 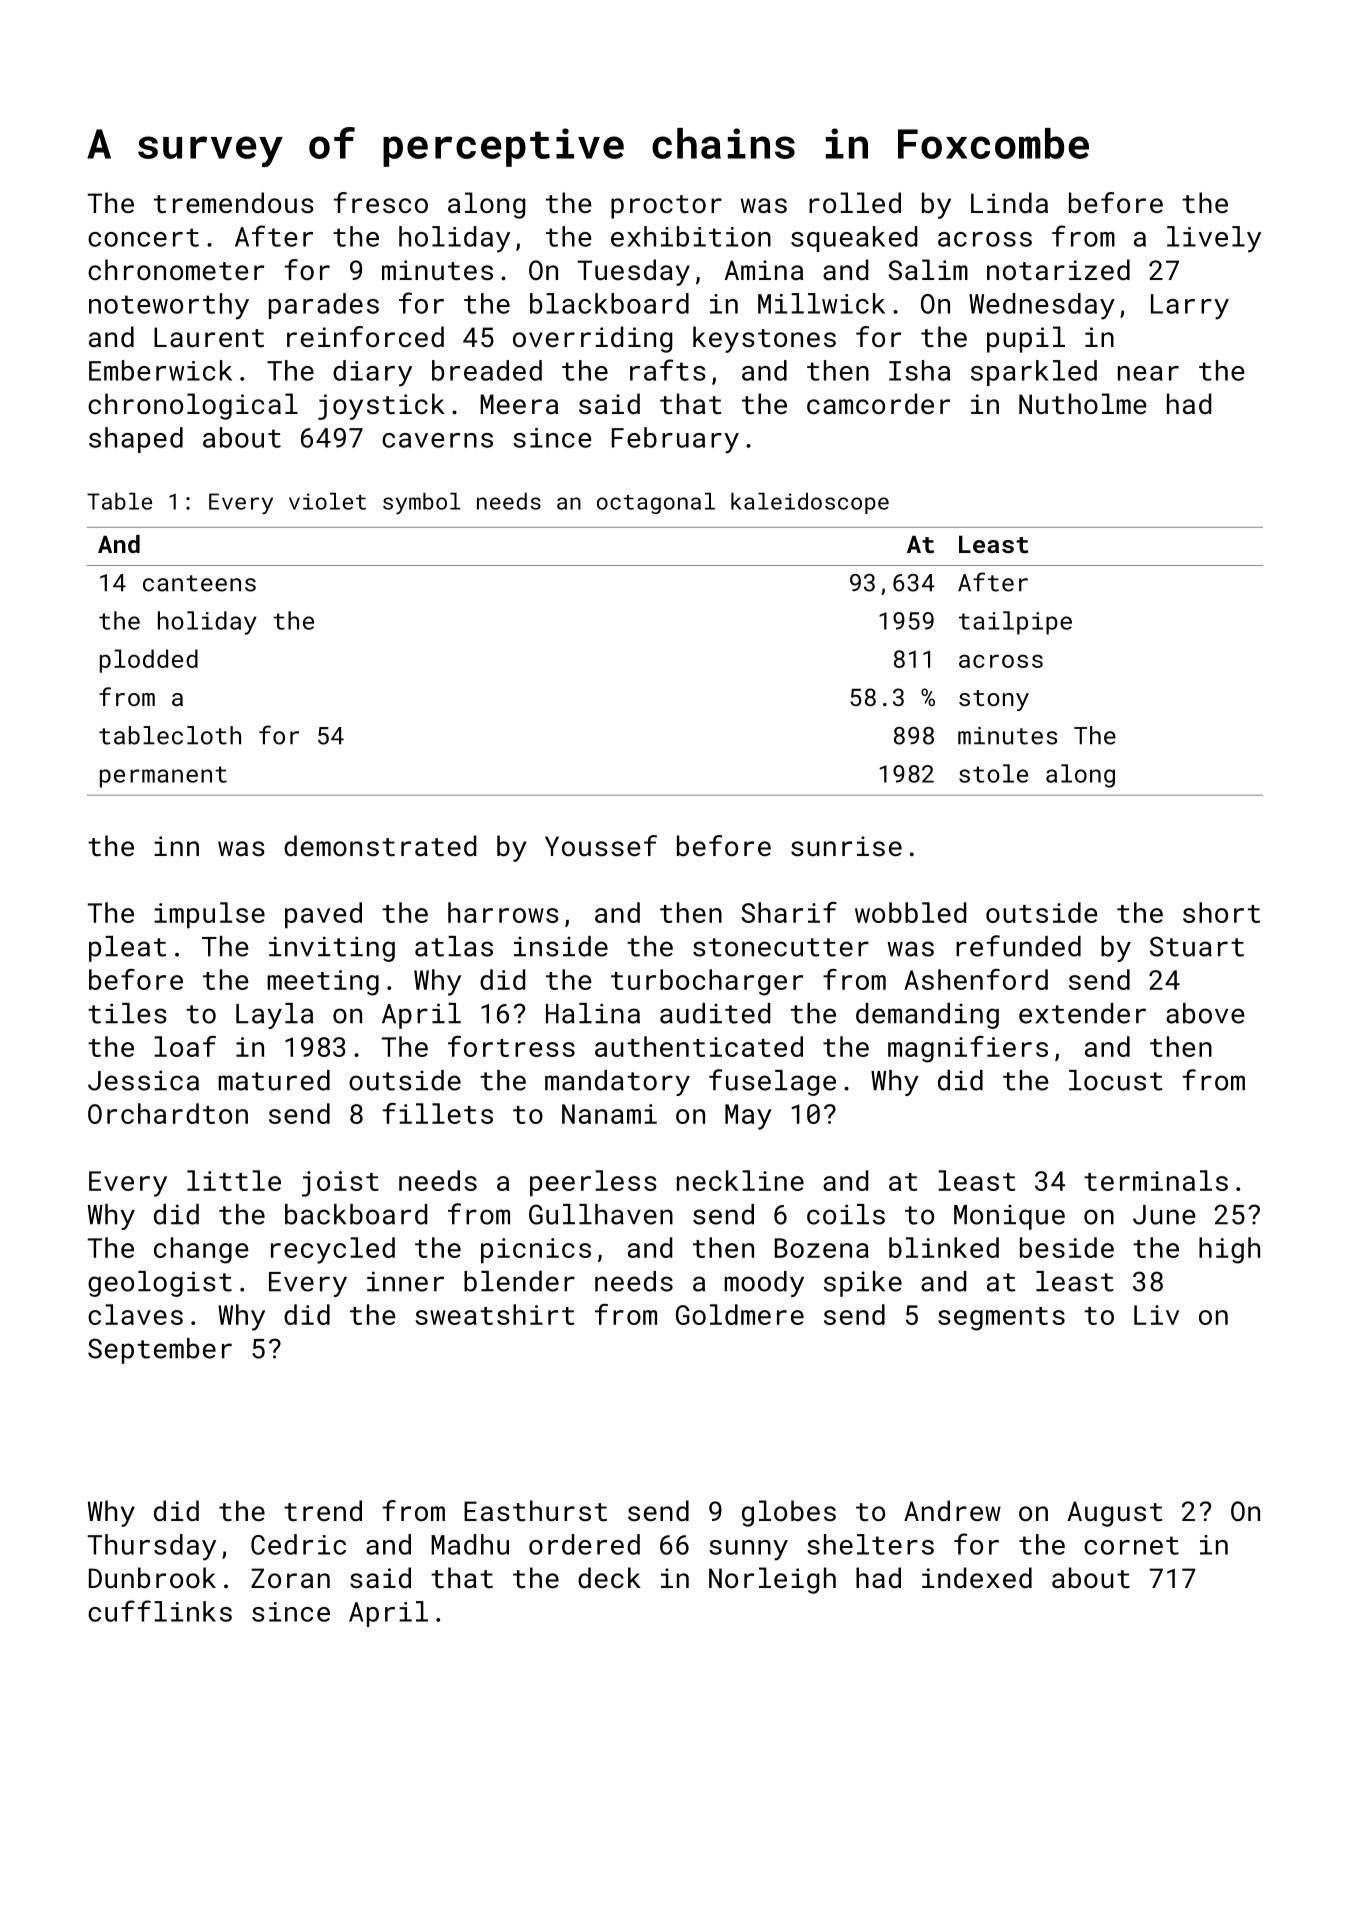 What do you see at coordinates (666, 207) in the page?
I see `proctor` at bounding box center [666, 207].
